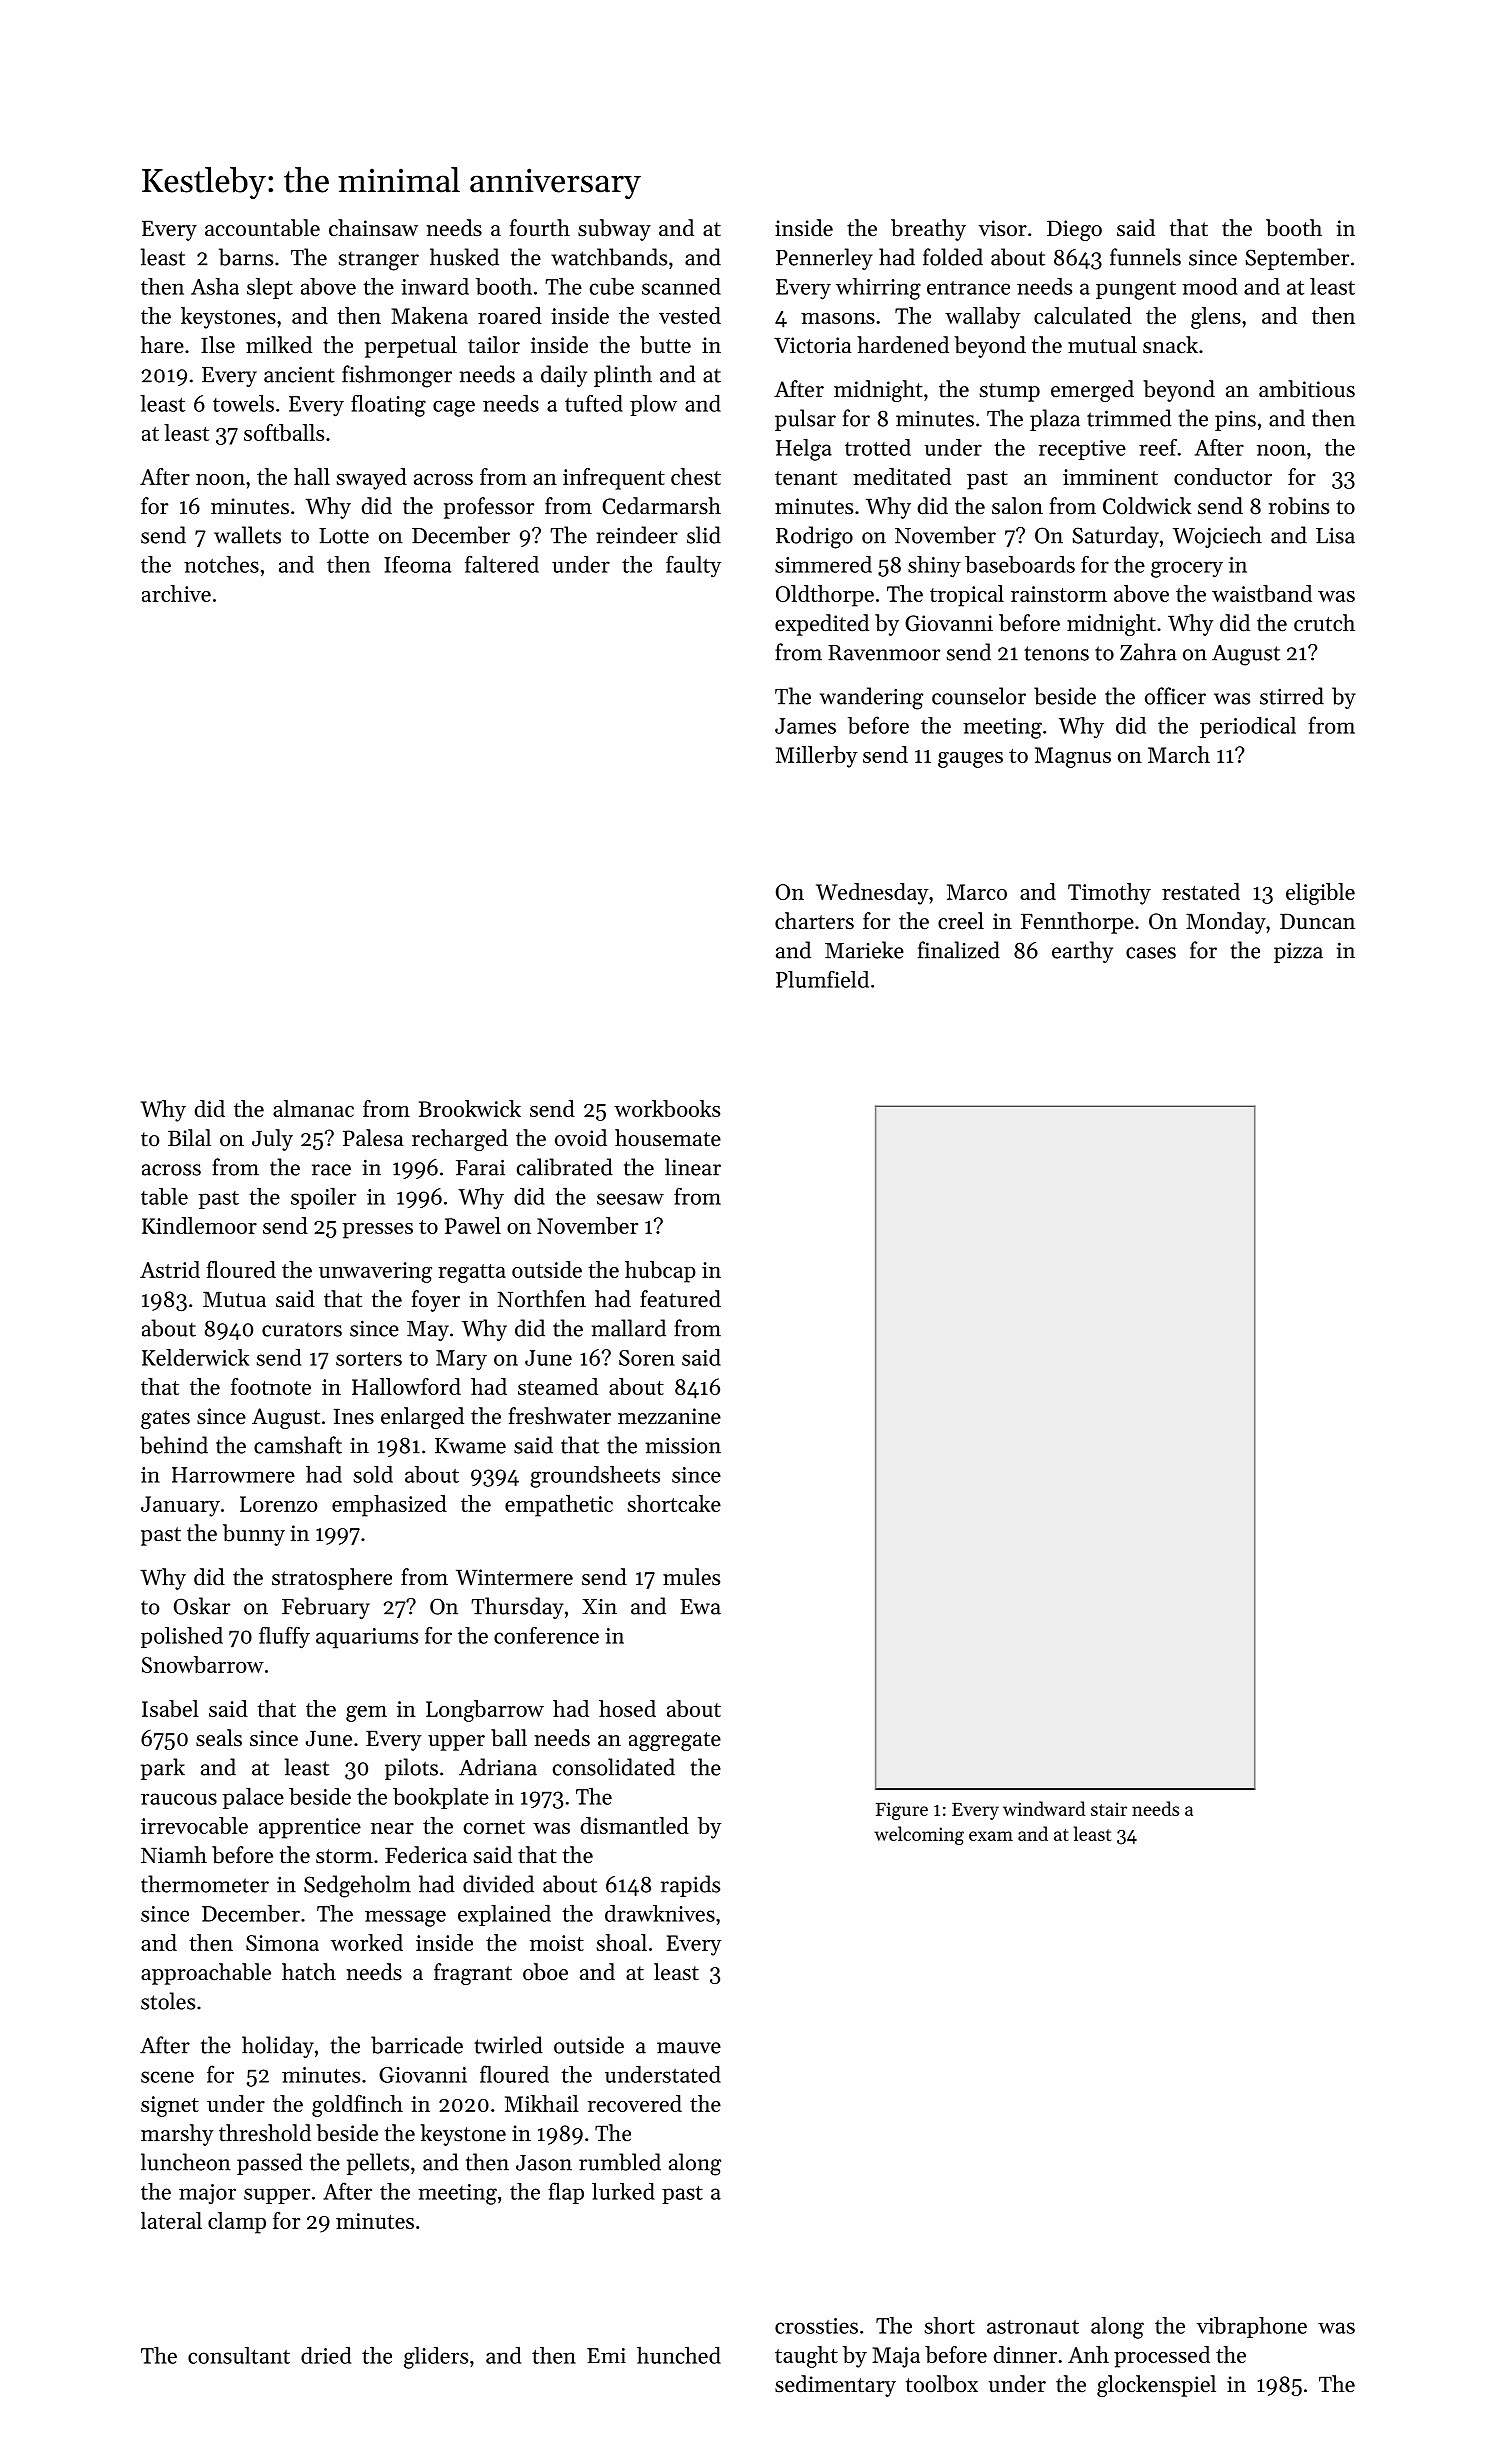 Image resolution: width=1496 pixels, height=2464 pixels. I want to click on slept, so click(270, 288).
